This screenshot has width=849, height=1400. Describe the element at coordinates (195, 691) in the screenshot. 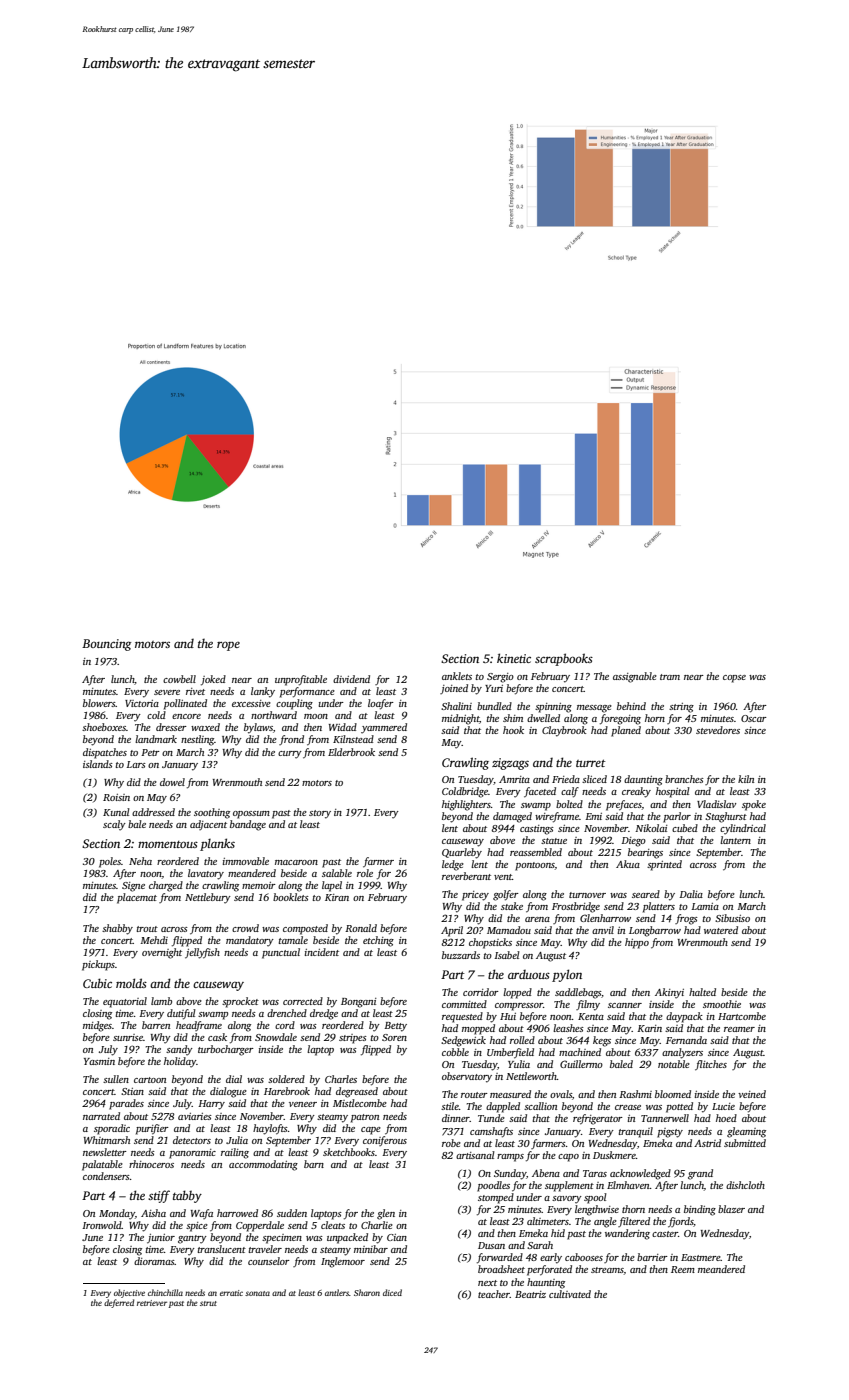

I see `rivet` at that location.
